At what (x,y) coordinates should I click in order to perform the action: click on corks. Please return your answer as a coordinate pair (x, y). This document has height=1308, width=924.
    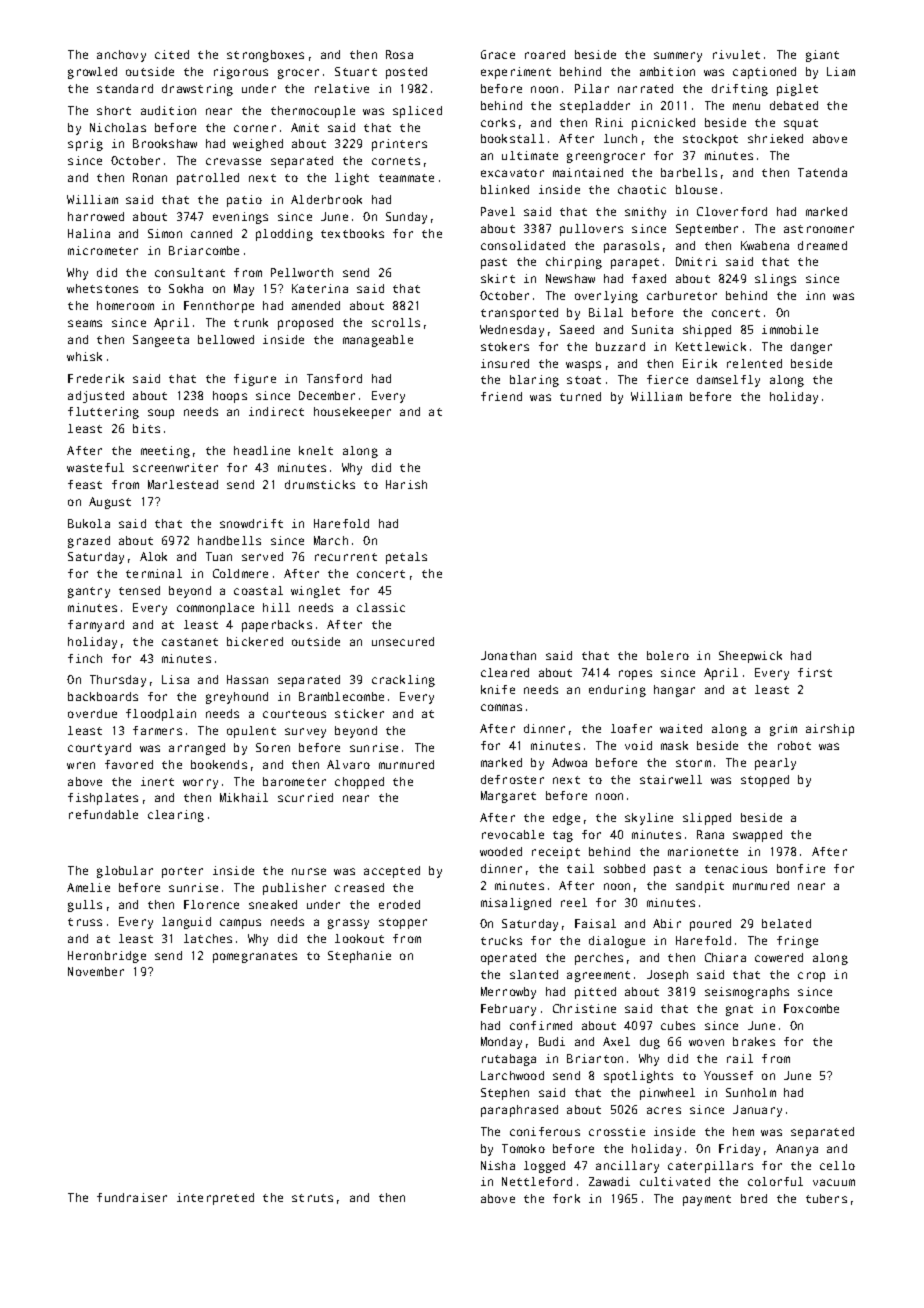
    Looking at the image, I should click on (498, 122).
